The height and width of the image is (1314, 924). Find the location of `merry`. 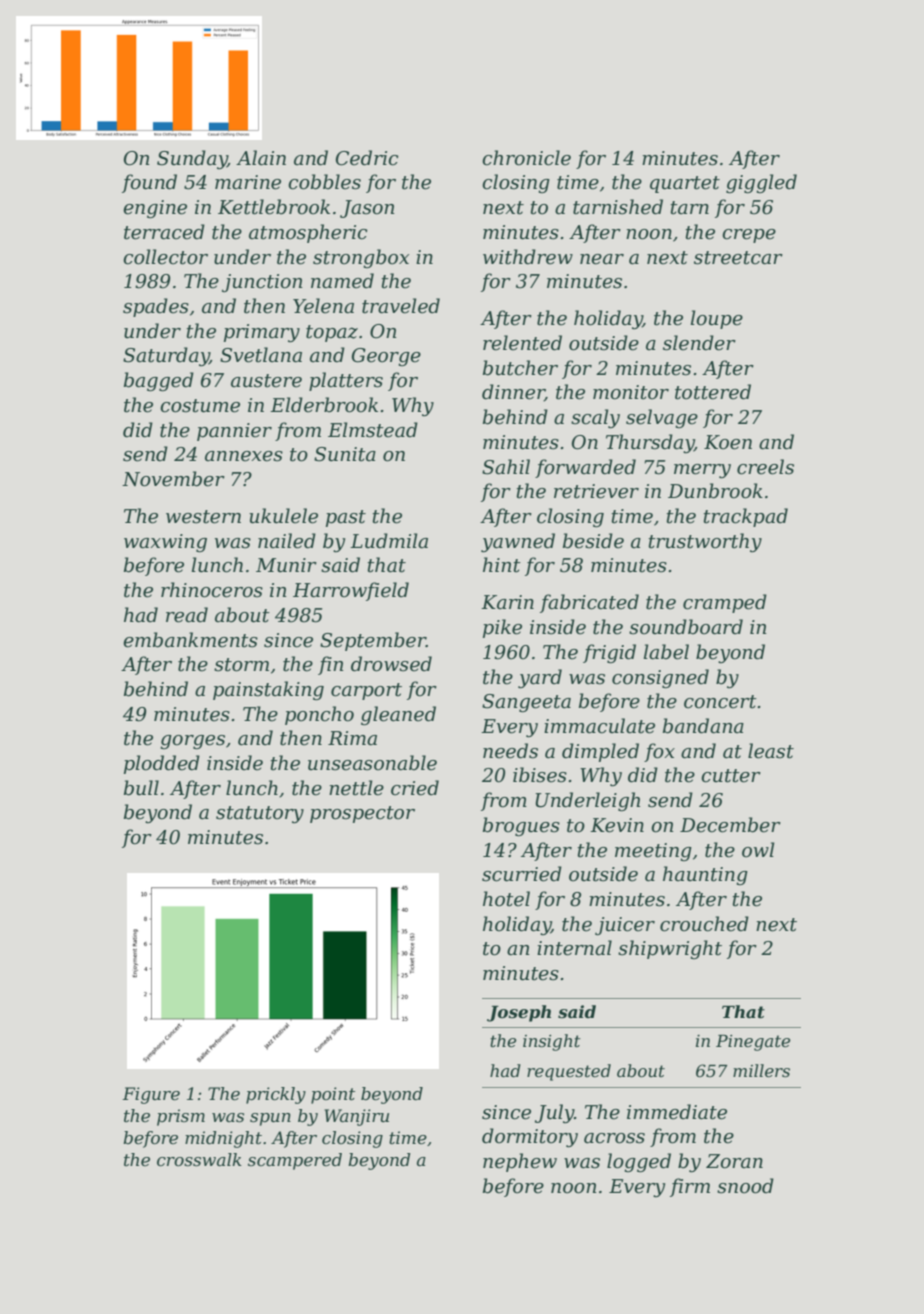

merry is located at coordinates (702, 471).
